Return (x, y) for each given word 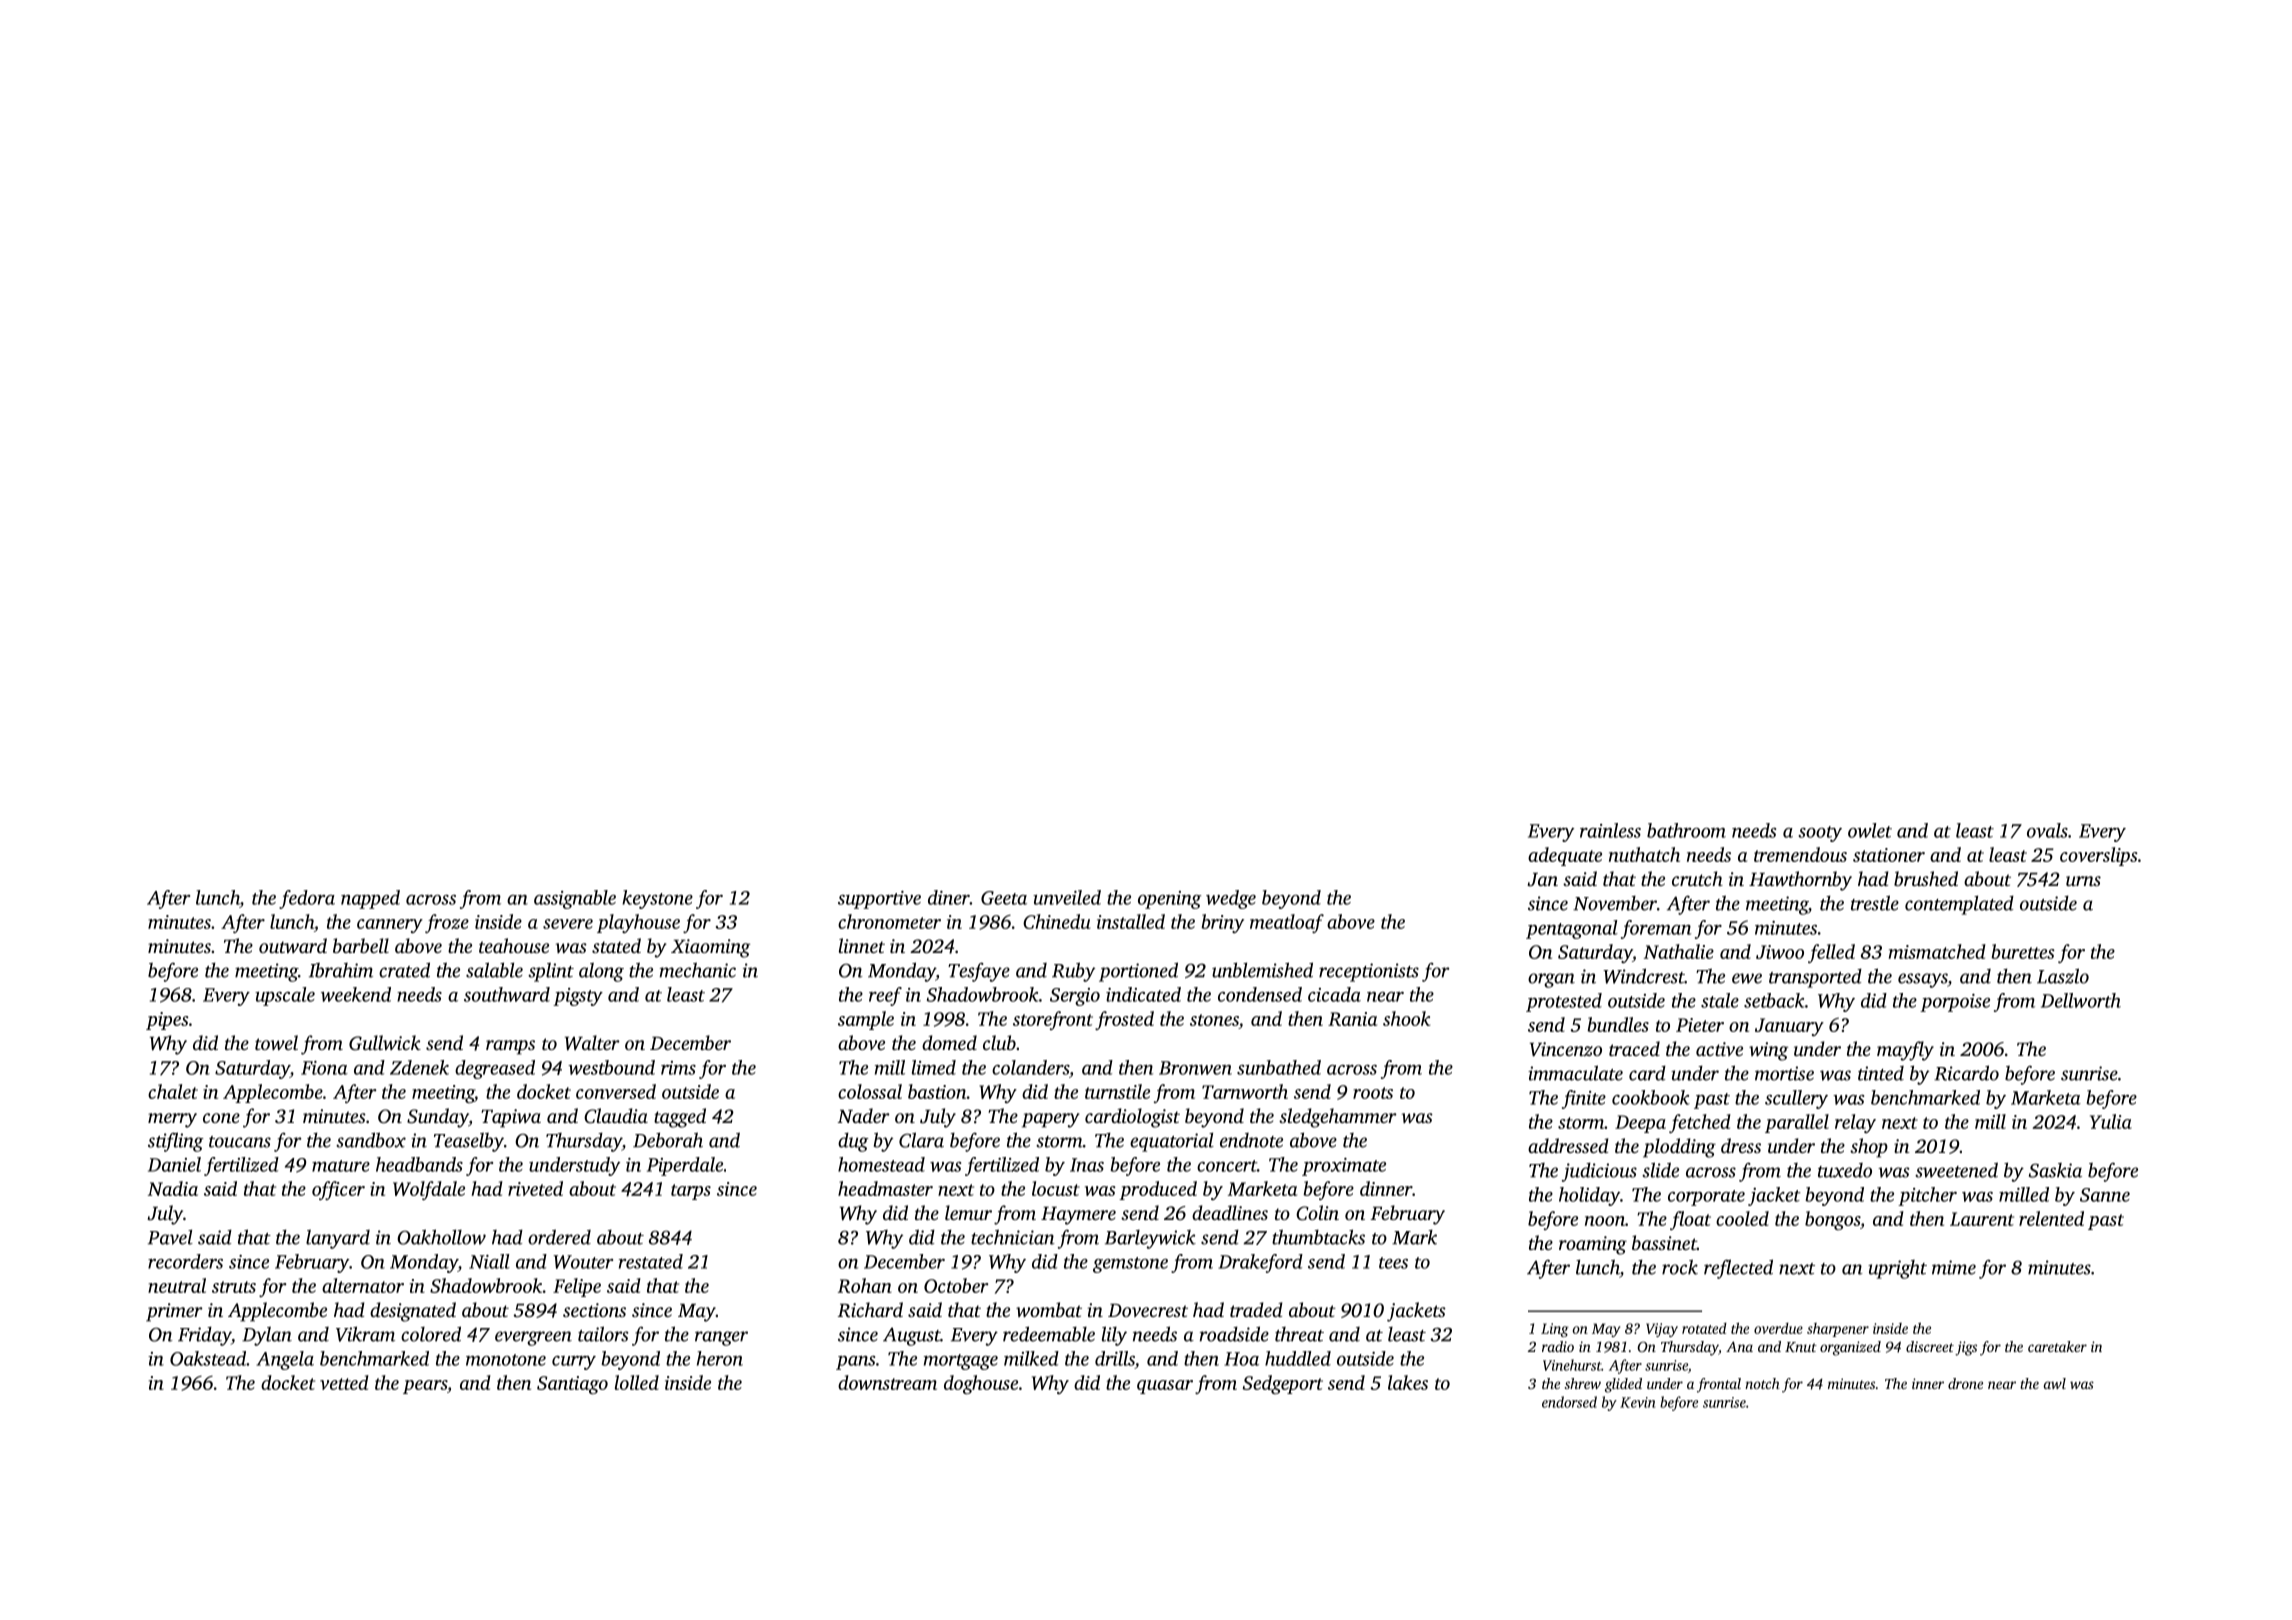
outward (293, 945)
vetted (344, 1382)
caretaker (2057, 1346)
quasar (1165, 1387)
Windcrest (1644, 976)
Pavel (170, 1237)
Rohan (865, 1285)
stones (1214, 1021)
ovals (2047, 830)
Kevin (1637, 1402)
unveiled (1067, 897)
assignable (575, 899)
